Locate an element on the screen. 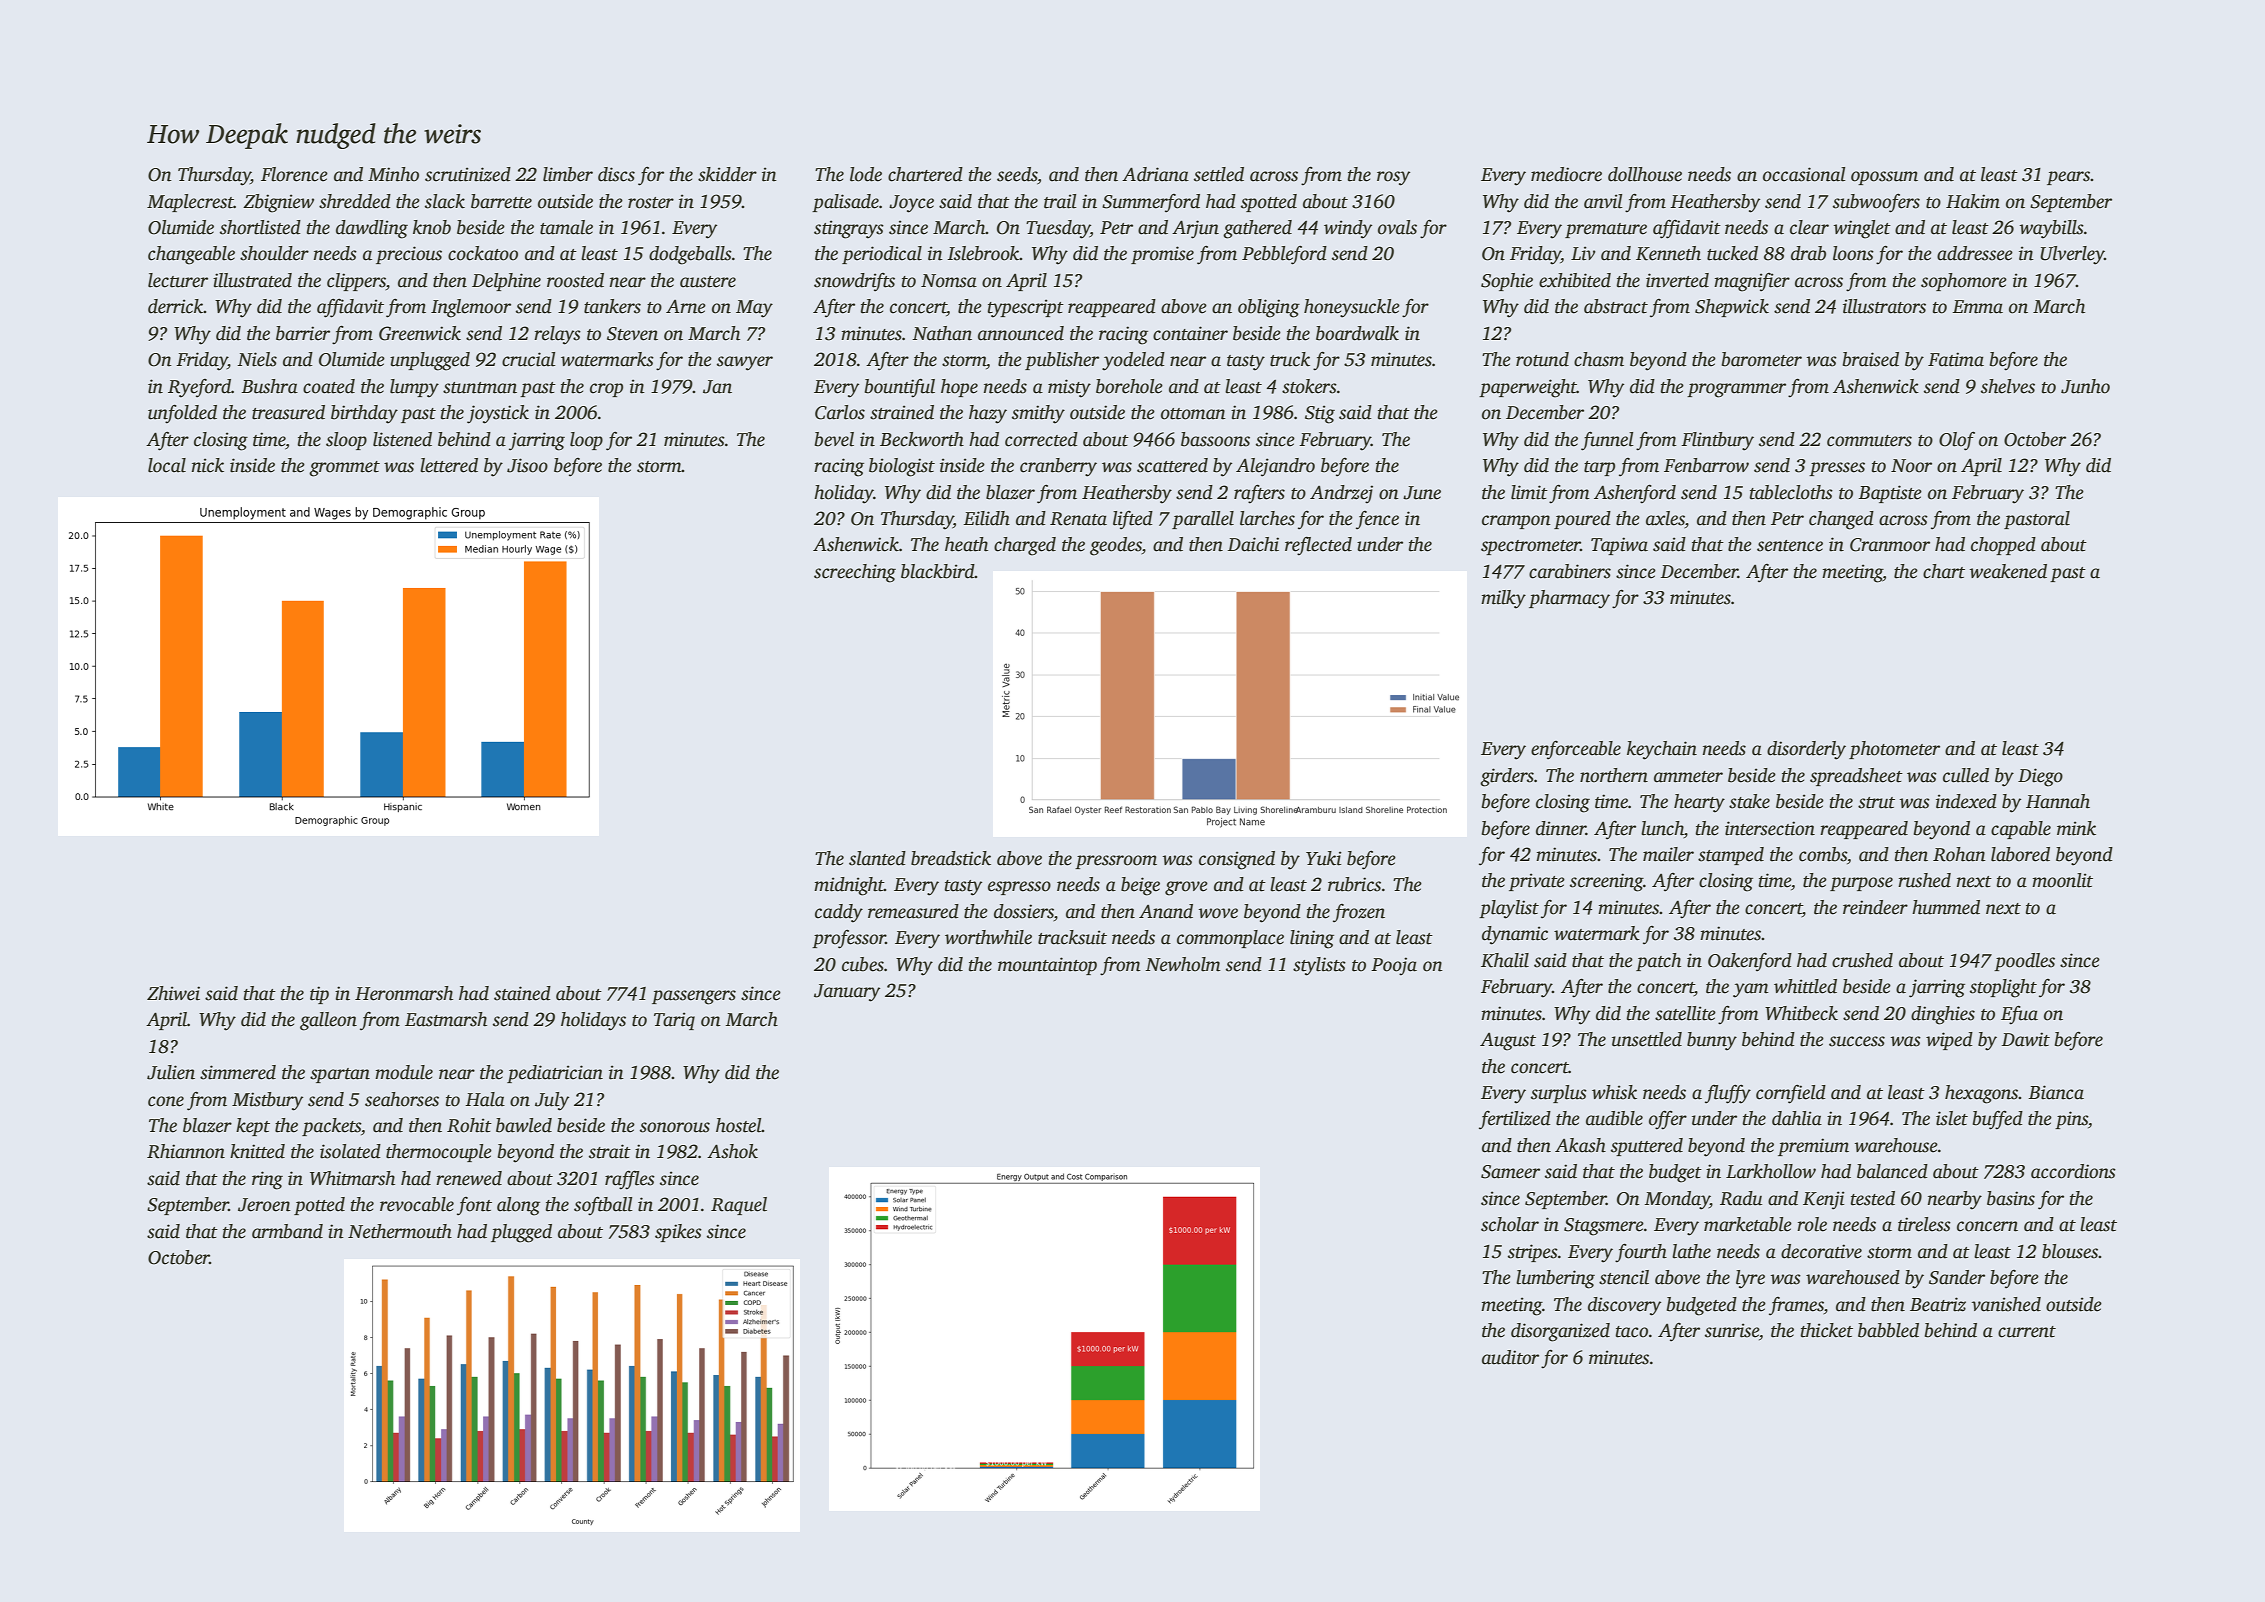  Cranmoor is located at coordinates (1890, 545).
